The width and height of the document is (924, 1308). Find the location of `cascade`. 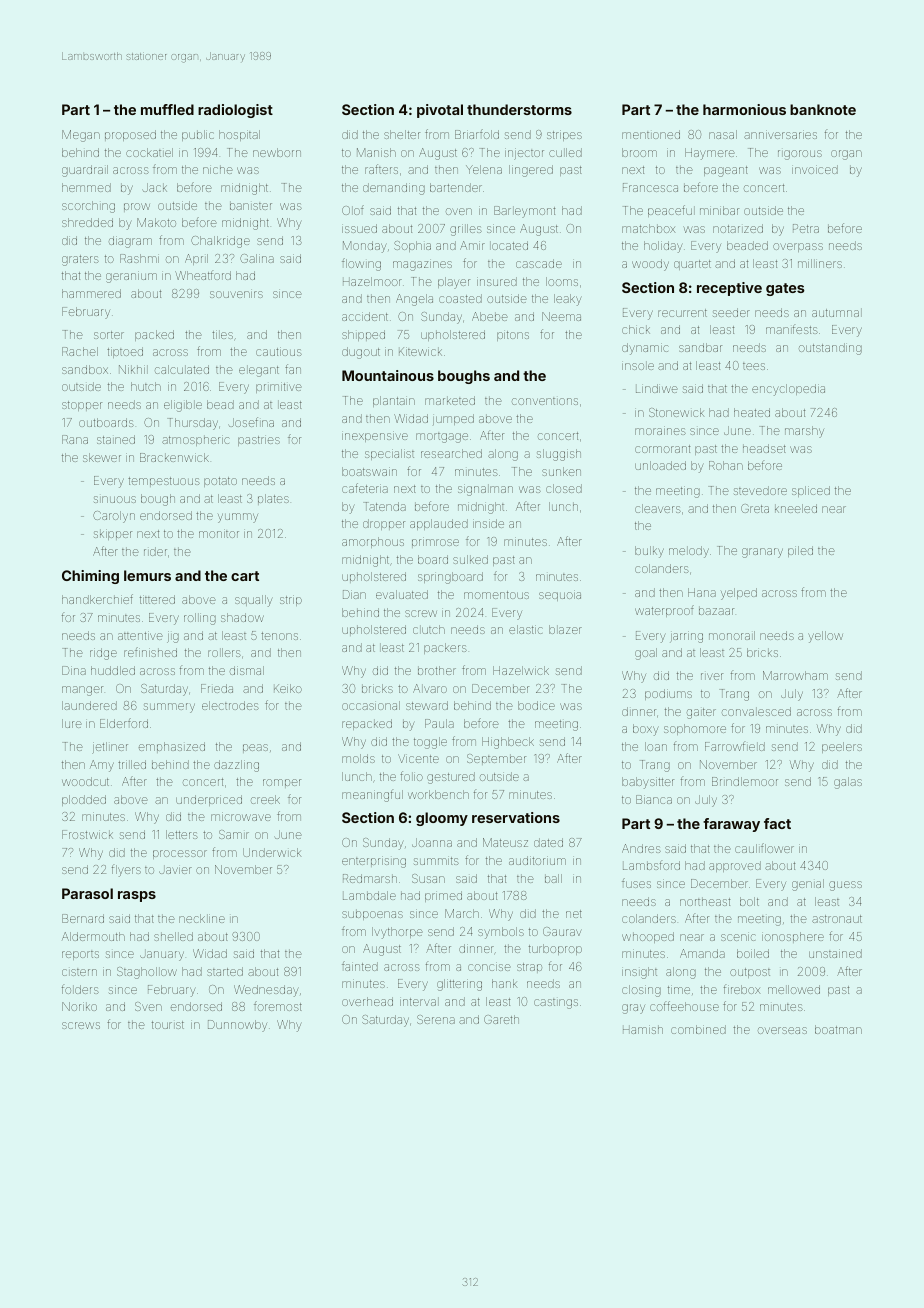

cascade is located at coordinates (539, 263).
